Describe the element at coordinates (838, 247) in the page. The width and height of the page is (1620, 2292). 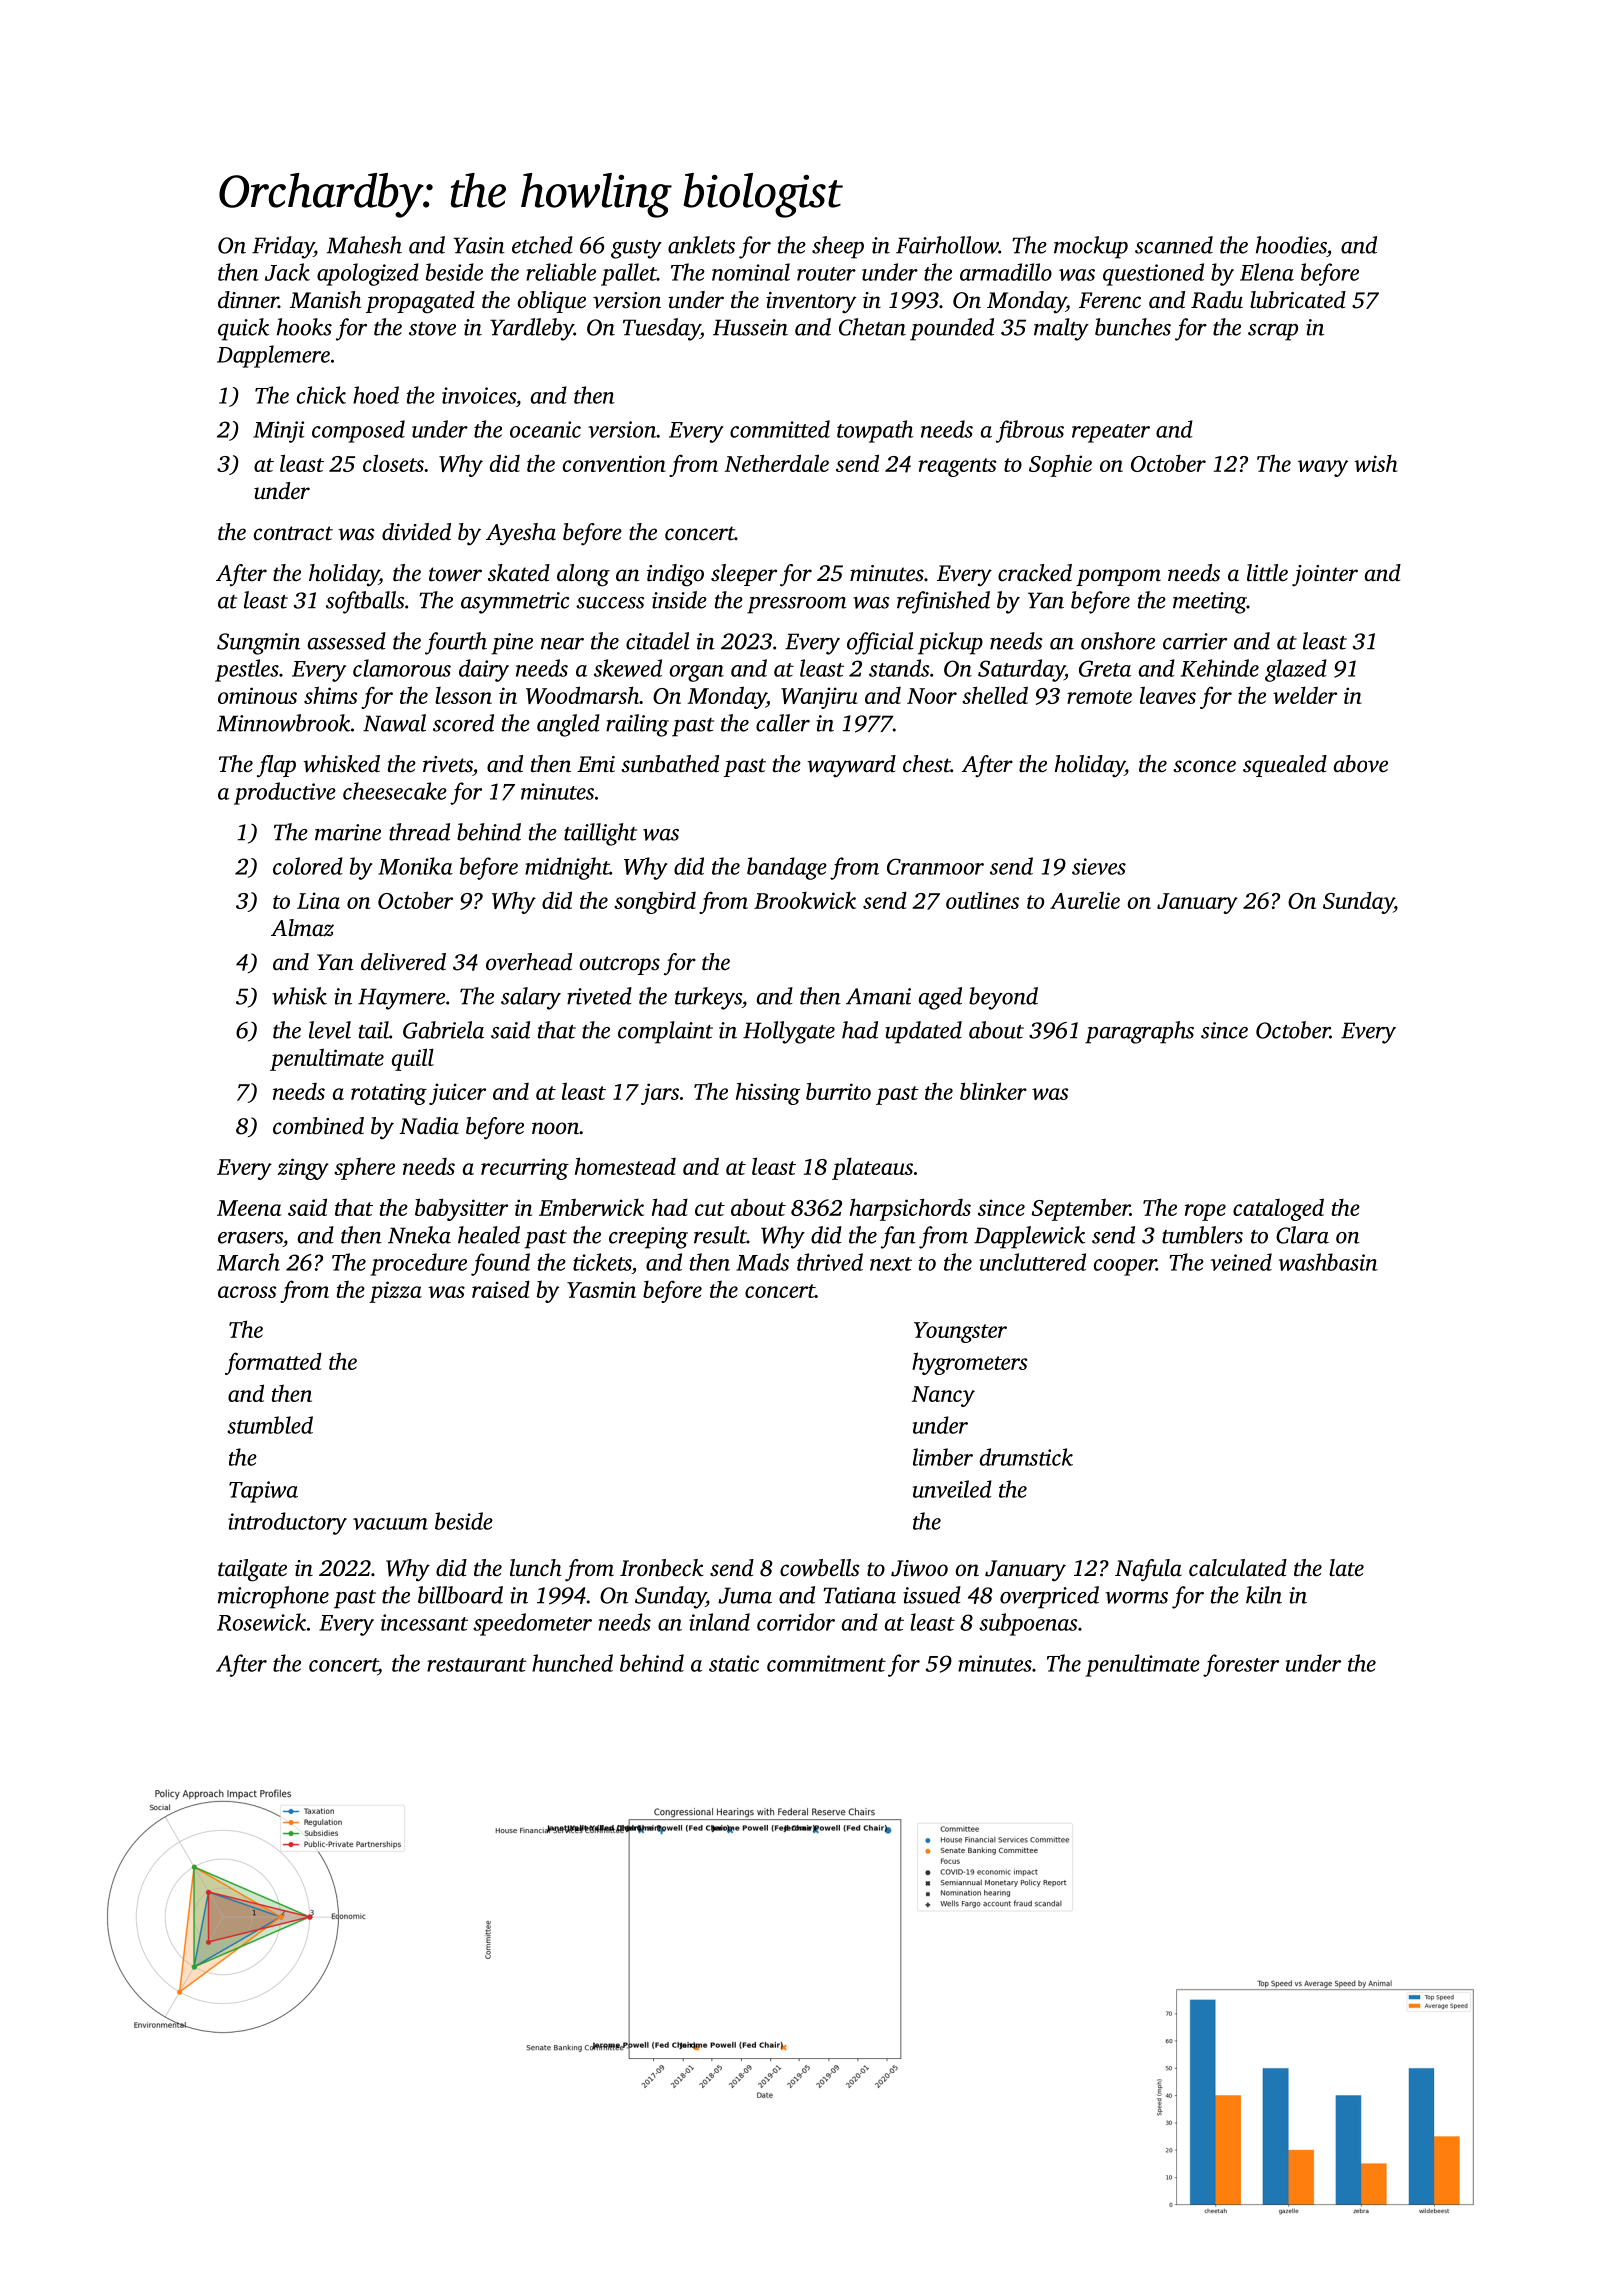
I see `sheep` at that location.
